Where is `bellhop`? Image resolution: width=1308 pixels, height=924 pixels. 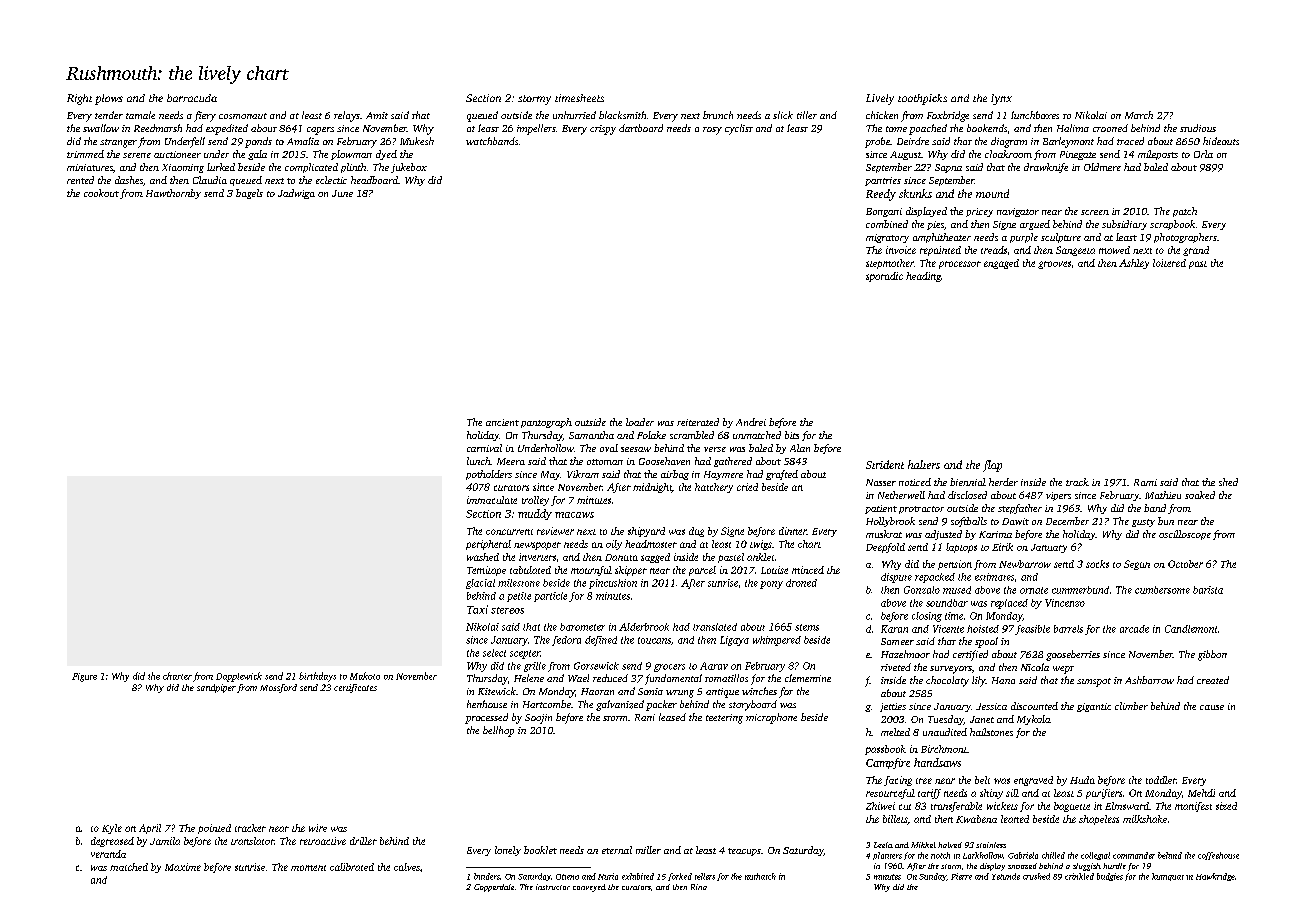
bellhop is located at coordinates (498, 731).
